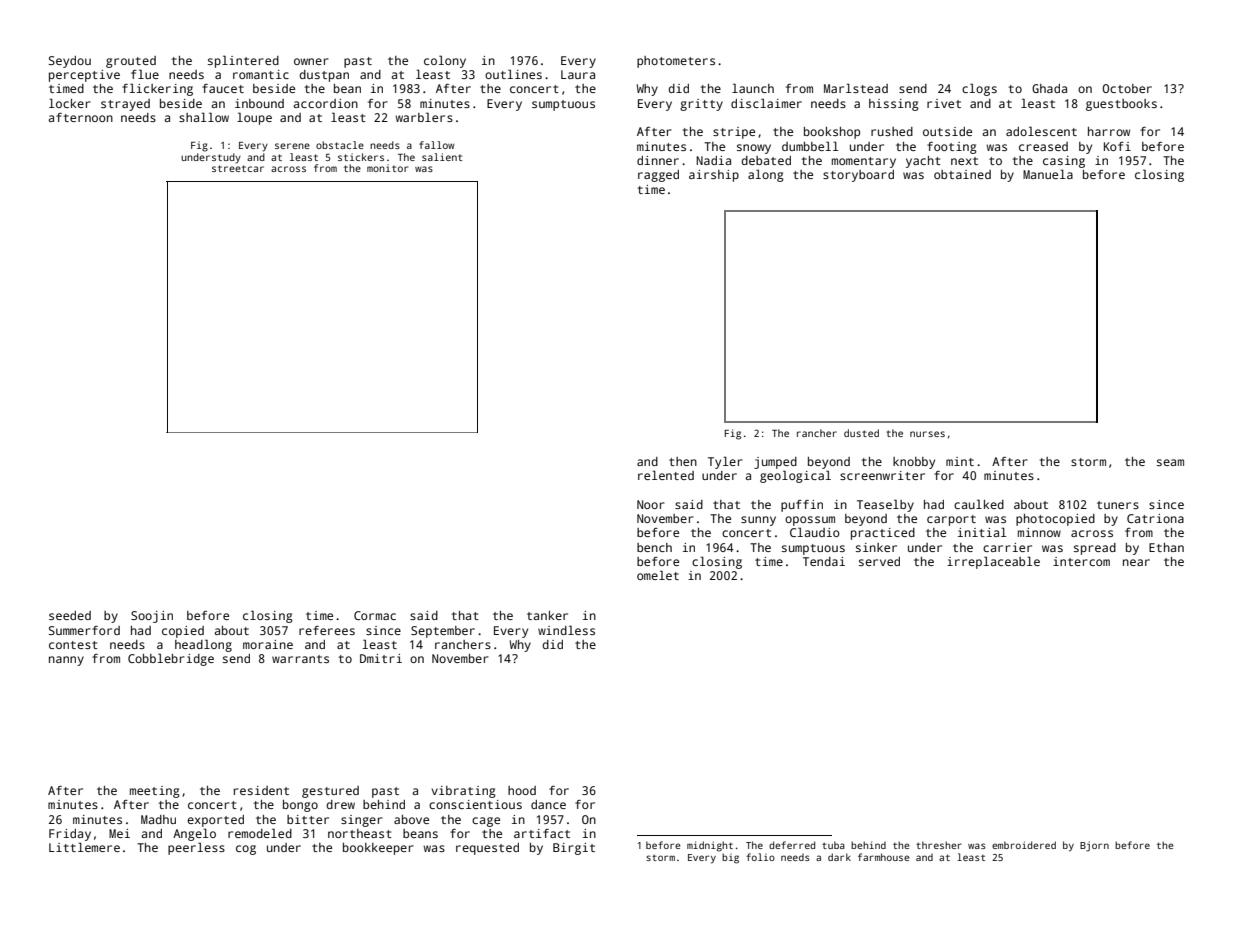 This screenshot has width=1233, height=952. What do you see at coordinates (683, 461) in the screenshot?
I see `then` at bounding box center [683, 461].
